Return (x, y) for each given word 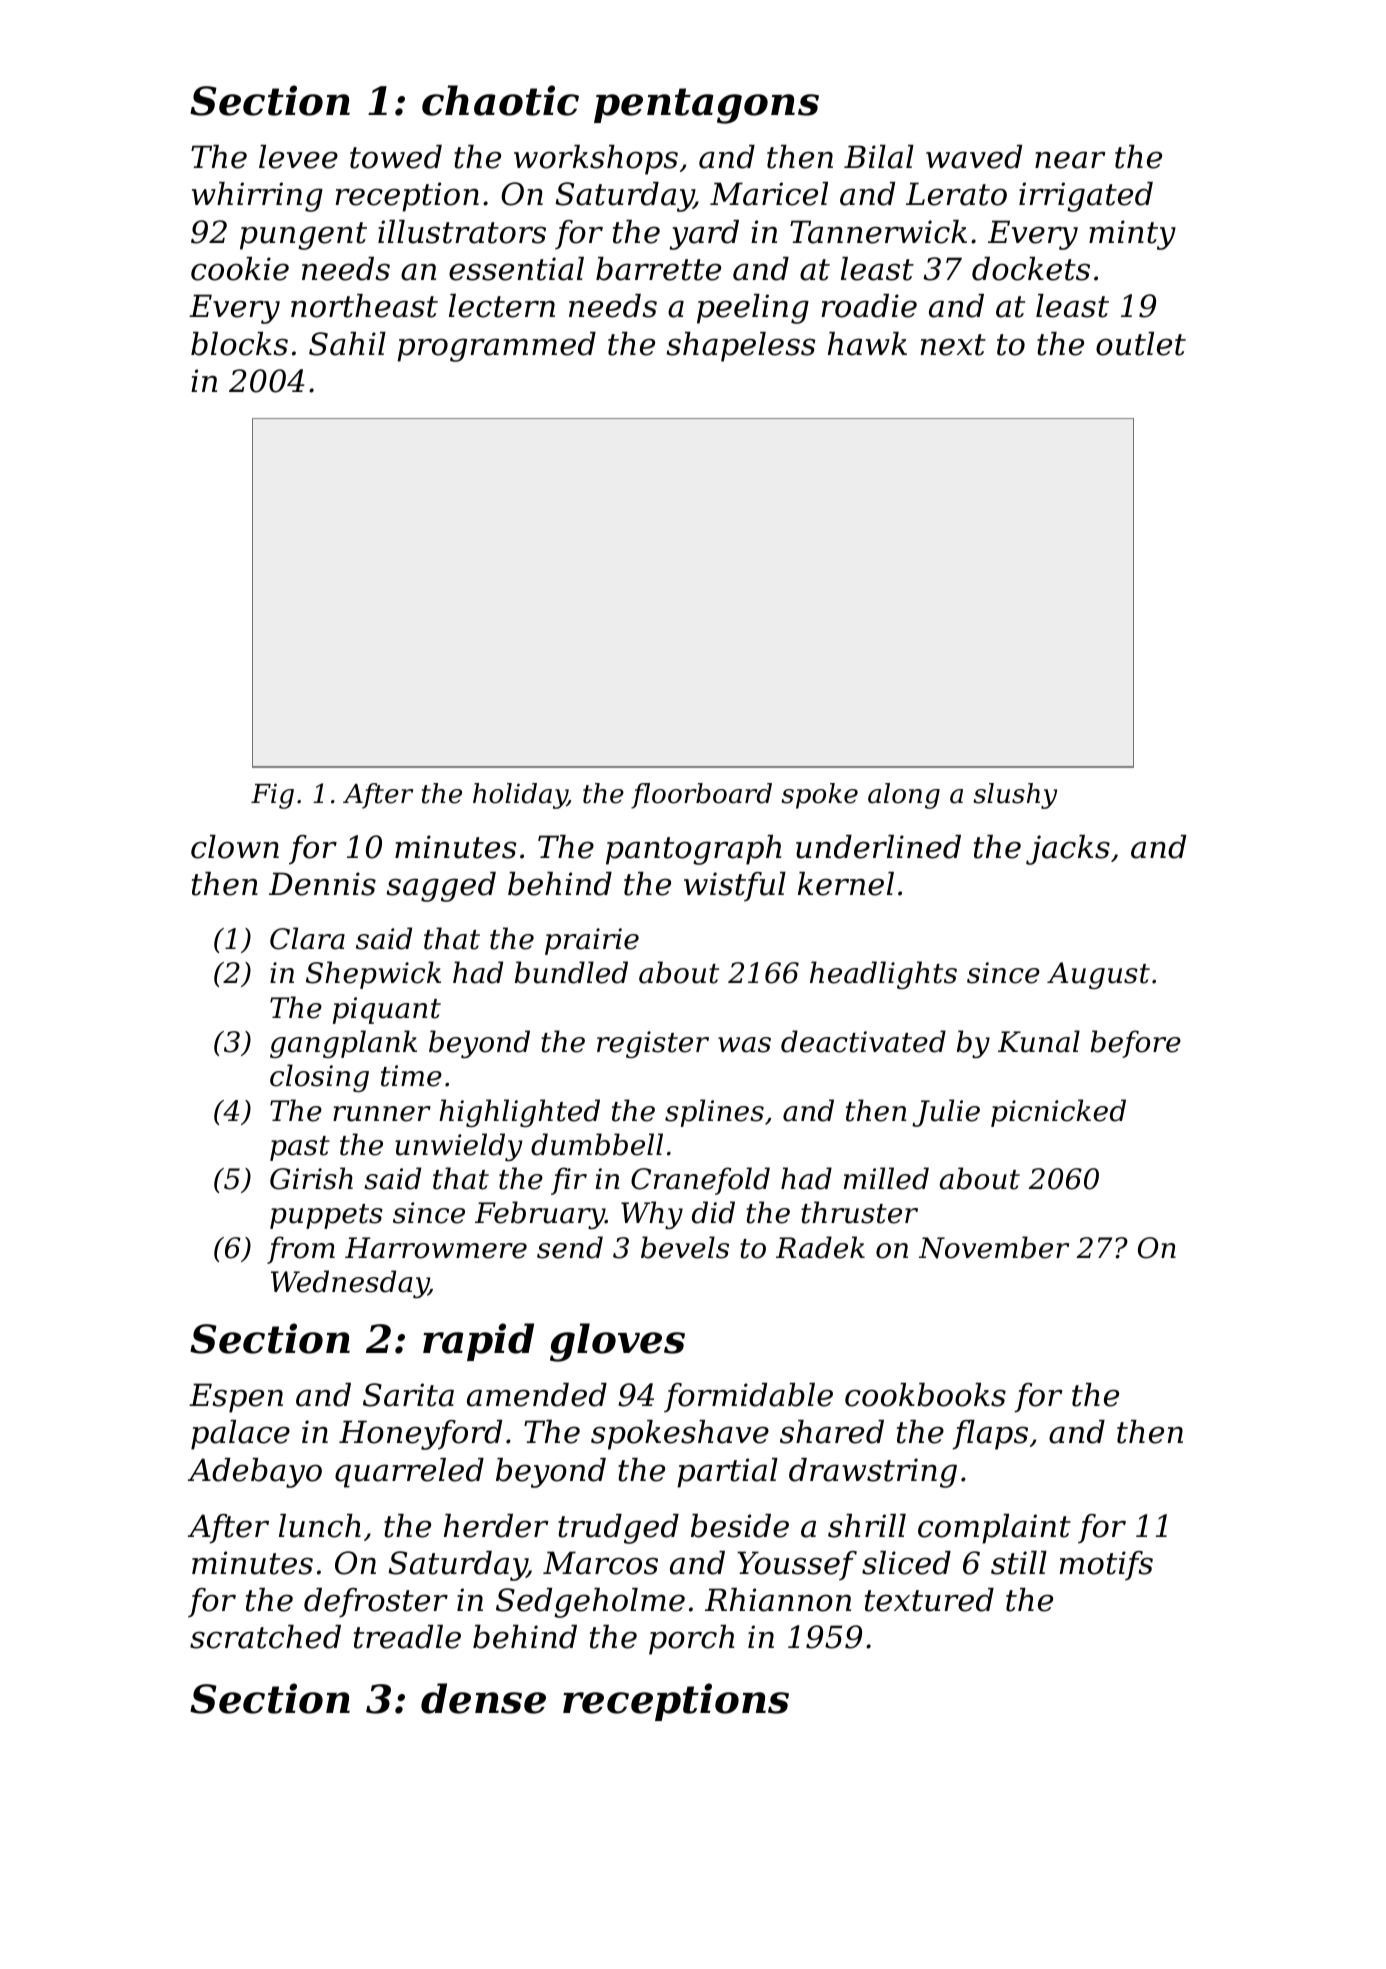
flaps (990, 1435)
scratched (265, 1637)
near (1070, 160)
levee (298, 157)
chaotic (500, 100)
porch (691, 1640)
